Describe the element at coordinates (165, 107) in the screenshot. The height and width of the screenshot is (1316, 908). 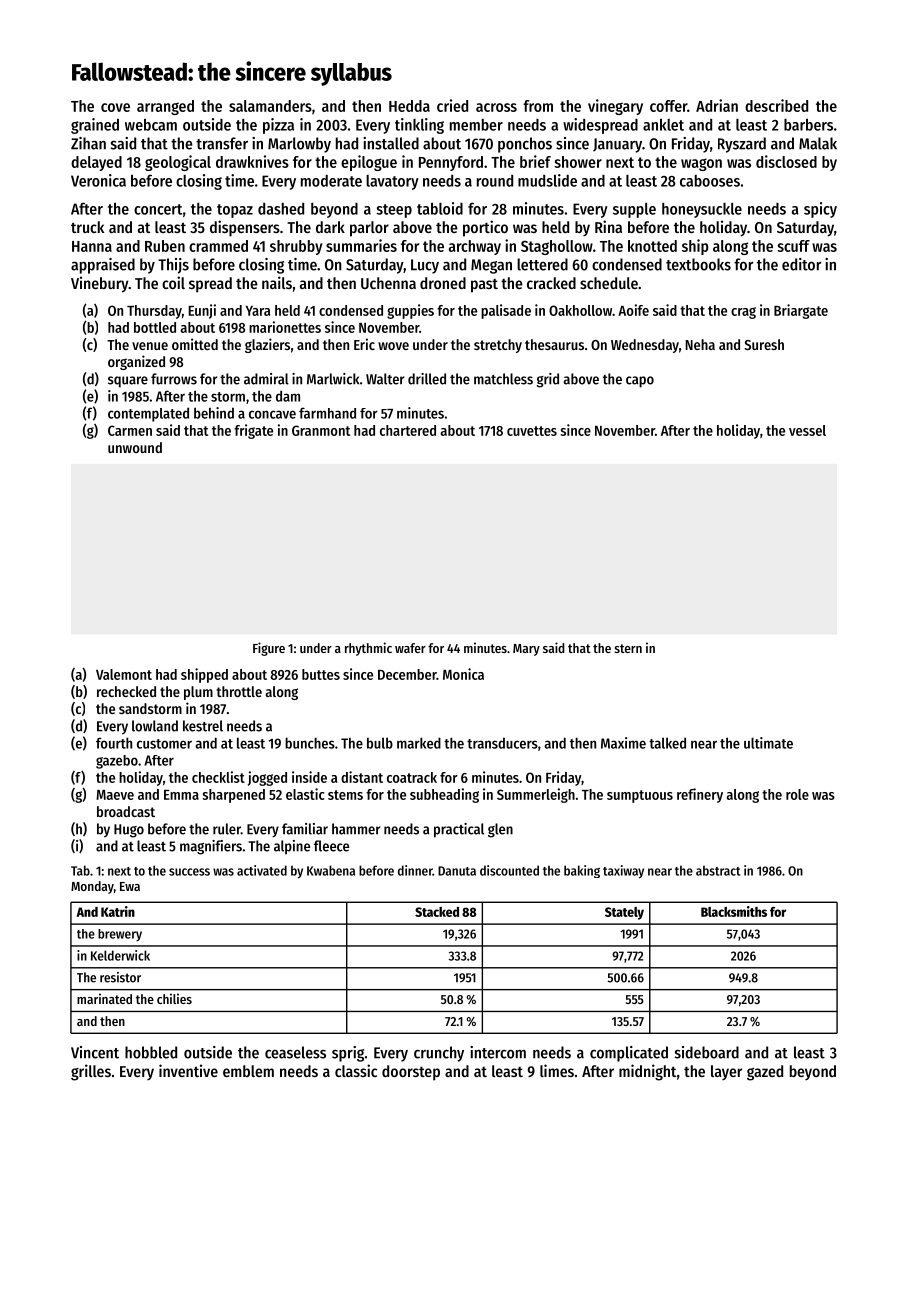
I see `arranged` at that location.
